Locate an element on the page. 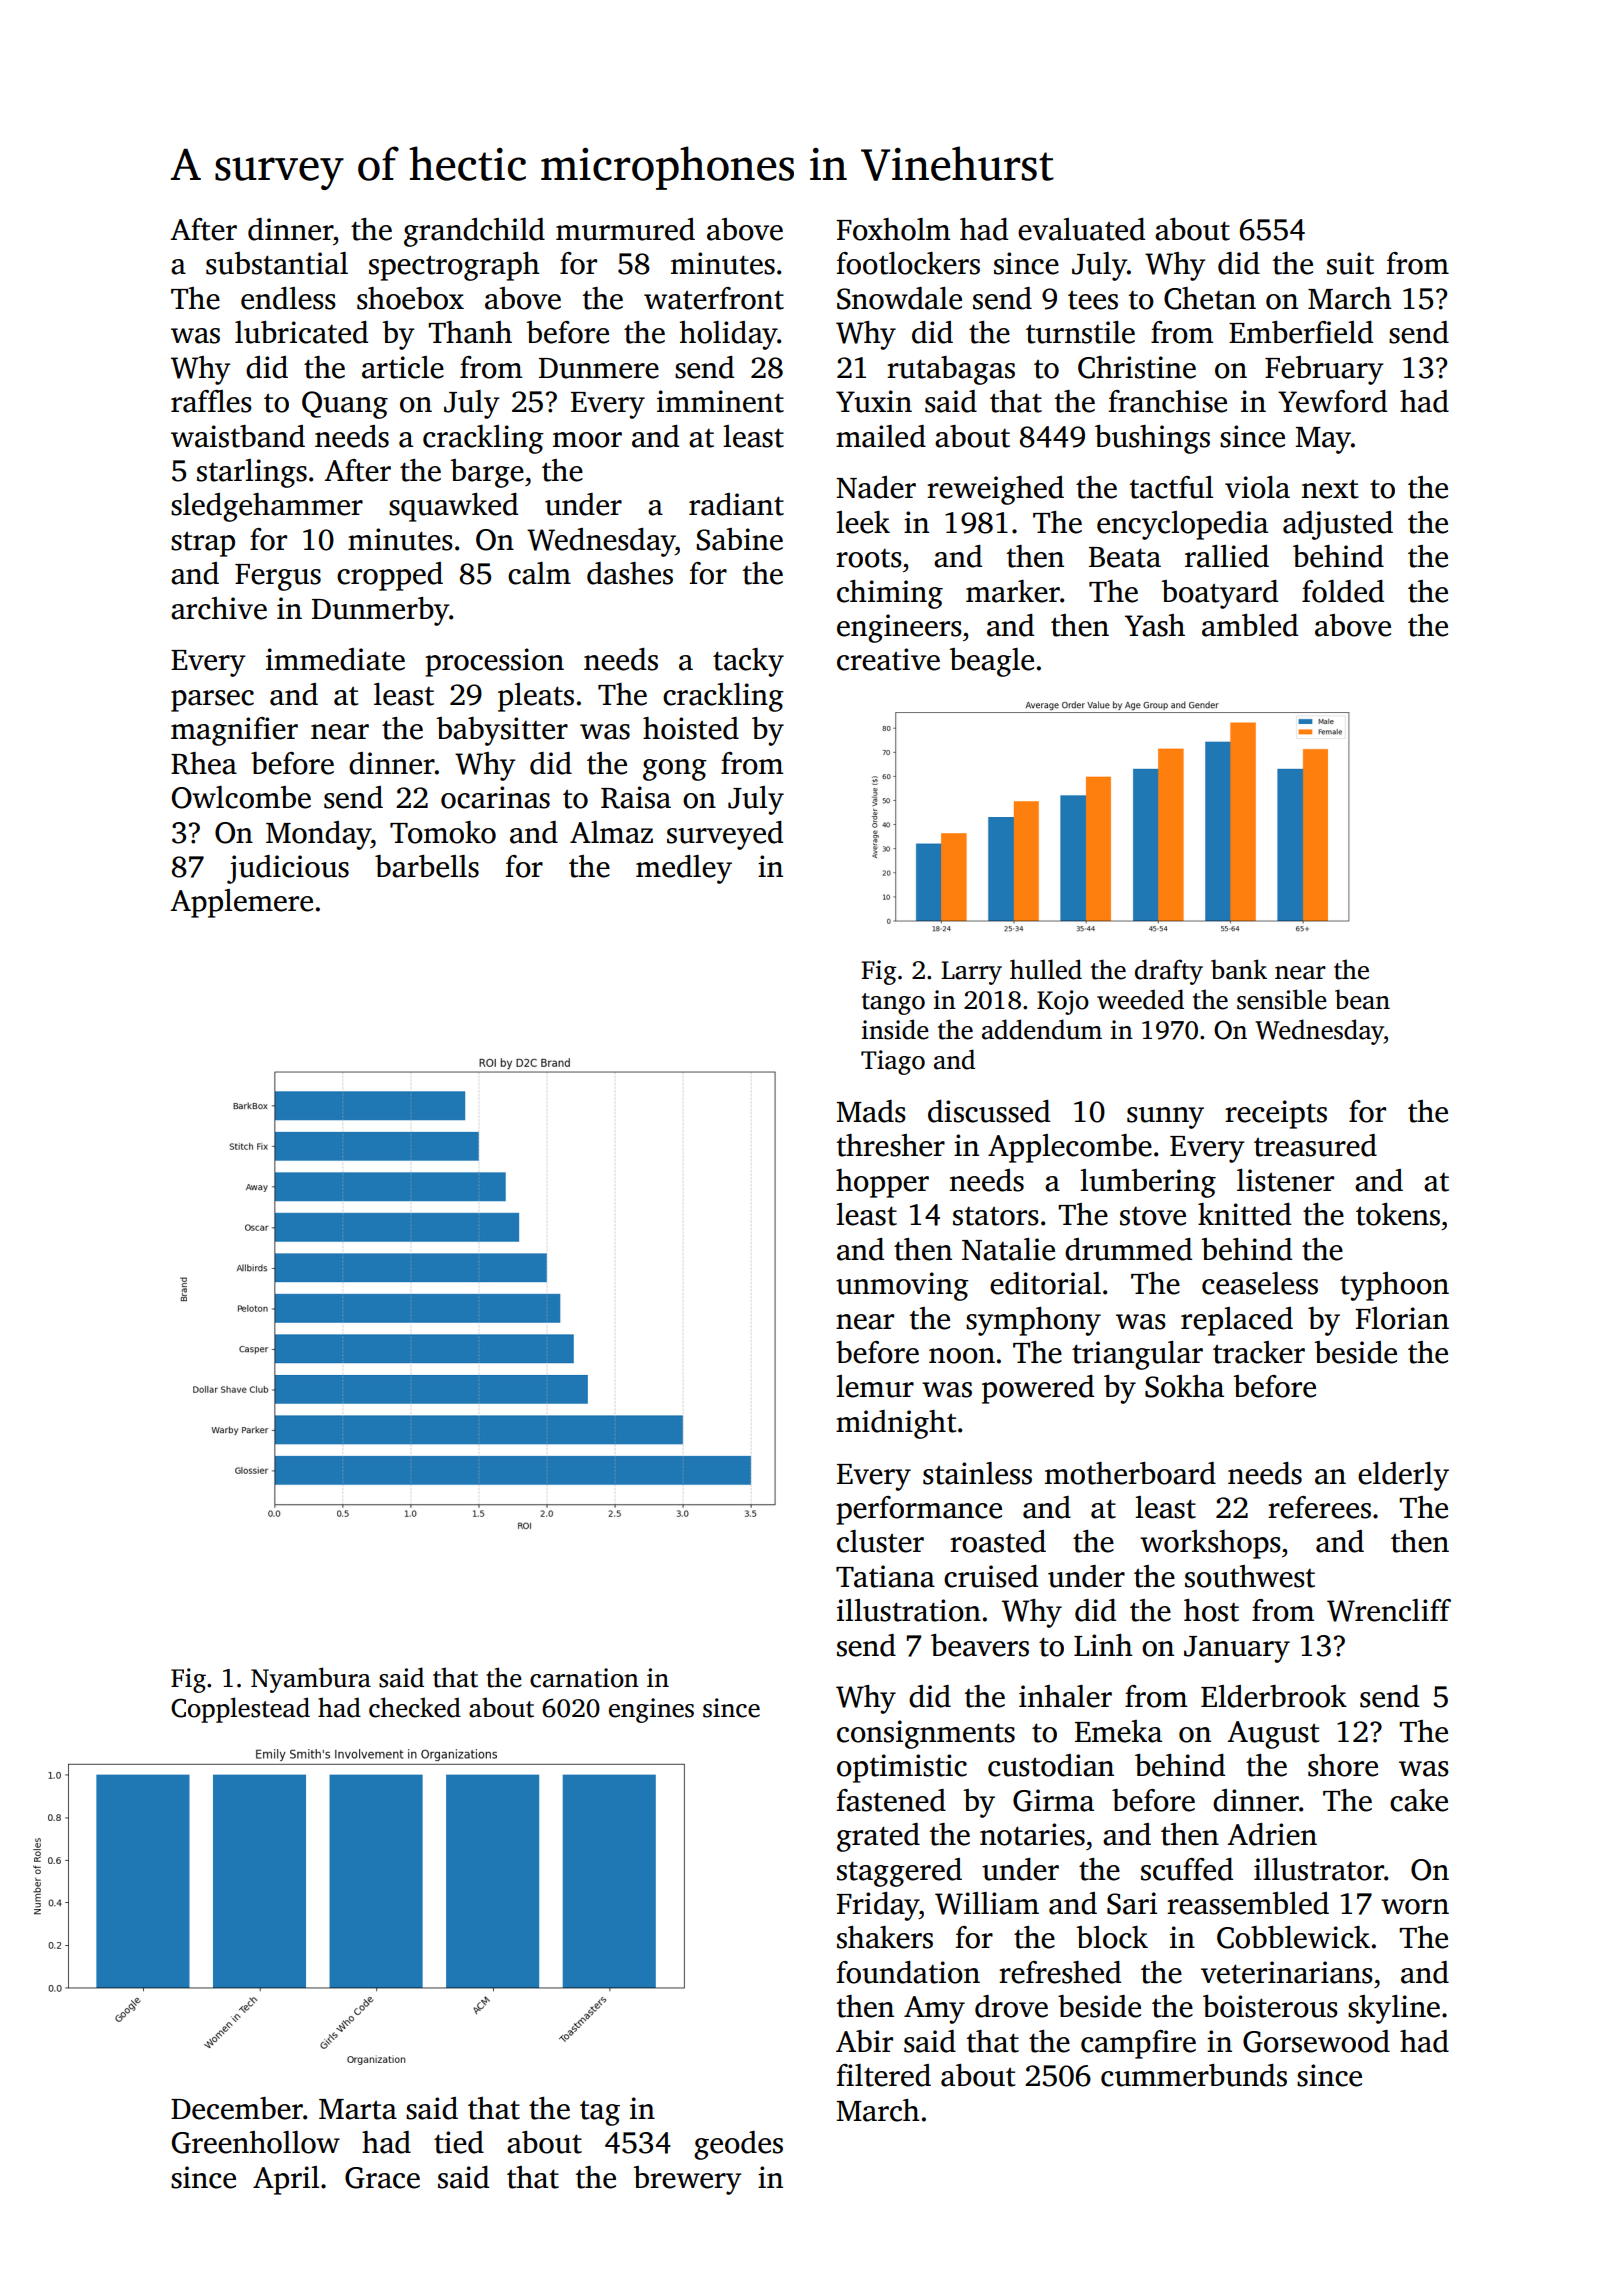 The image size is (1620, 2292). engines is located at coordinates (651, 1710).
